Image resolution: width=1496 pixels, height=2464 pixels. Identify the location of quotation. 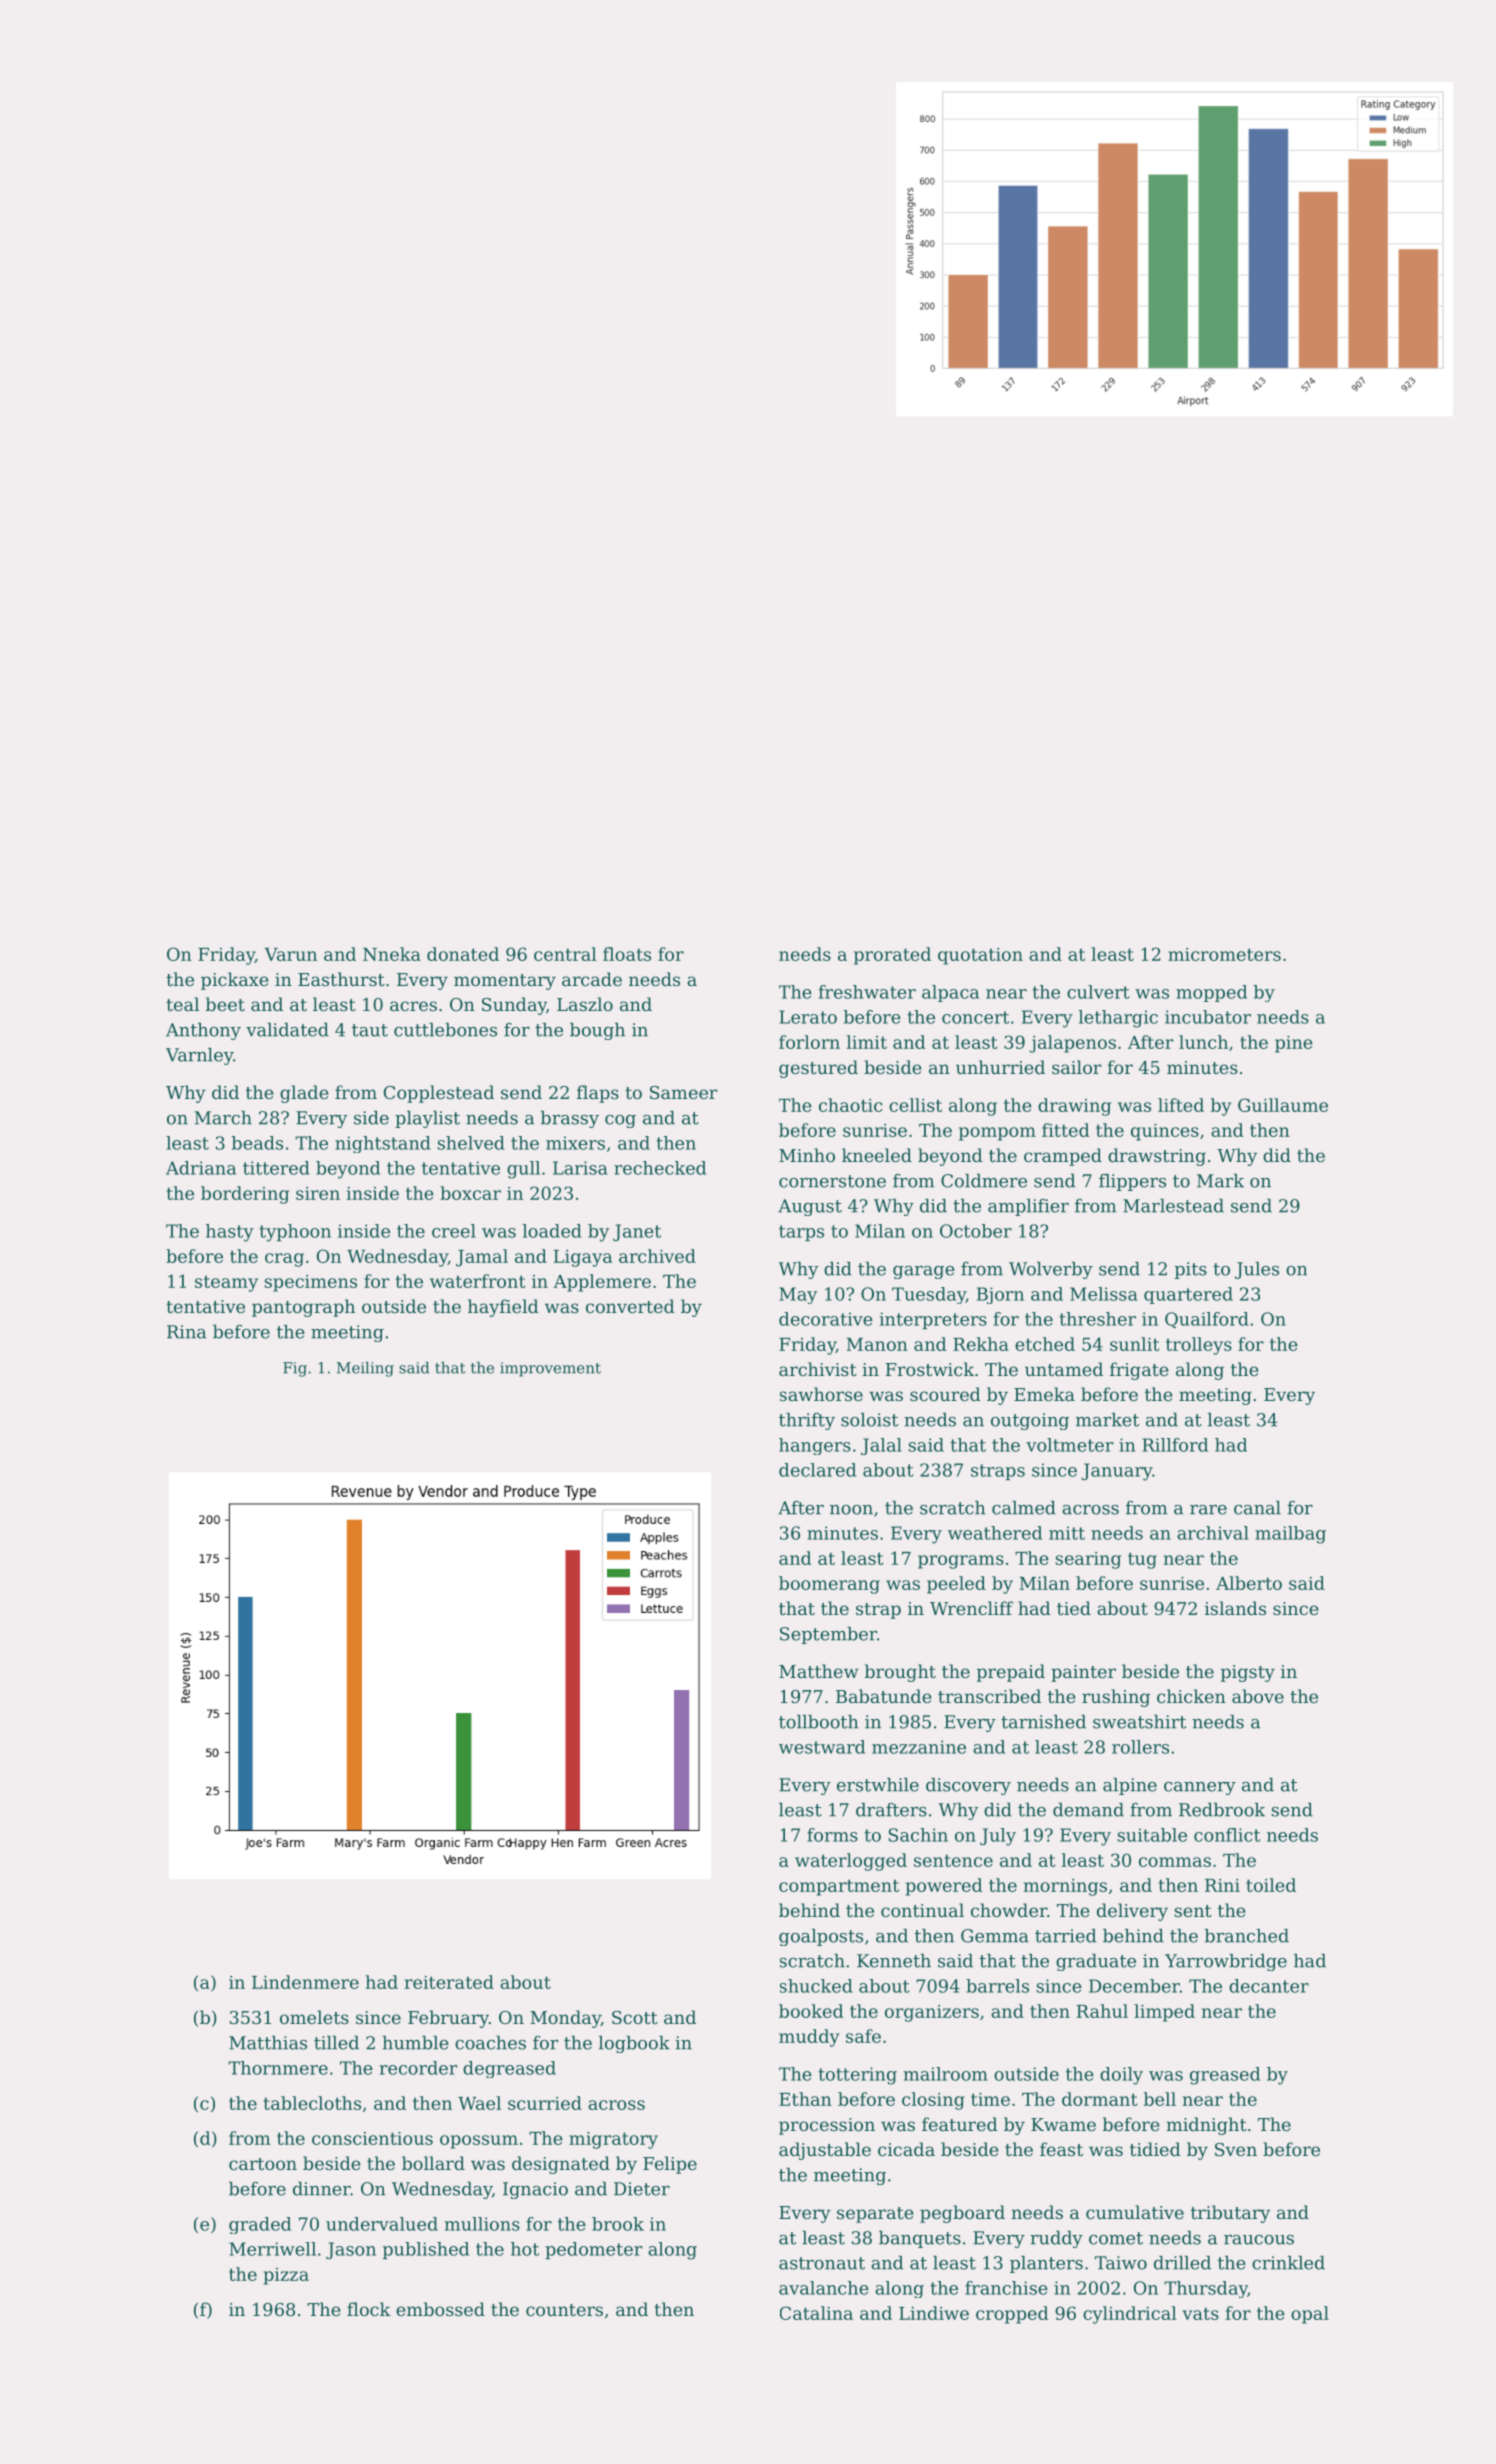
(980, 956).
